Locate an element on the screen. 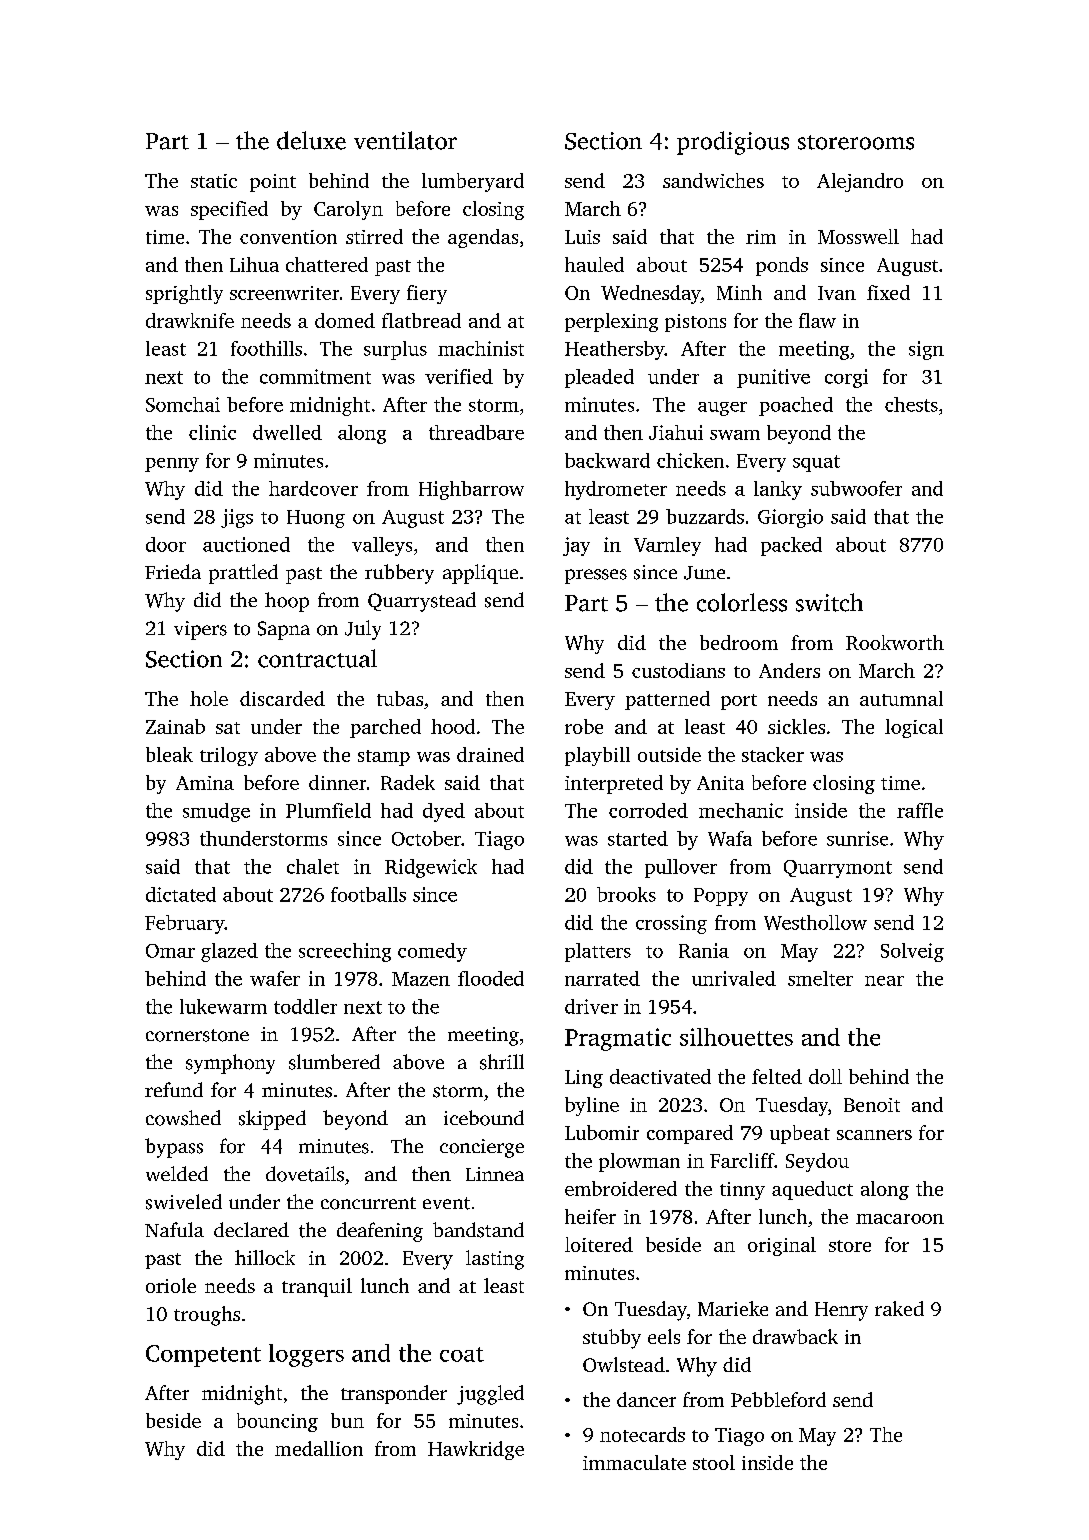 The height and width of the screenshot is (1540, 1089). bouncing is located at coordinates (277, 1422).
